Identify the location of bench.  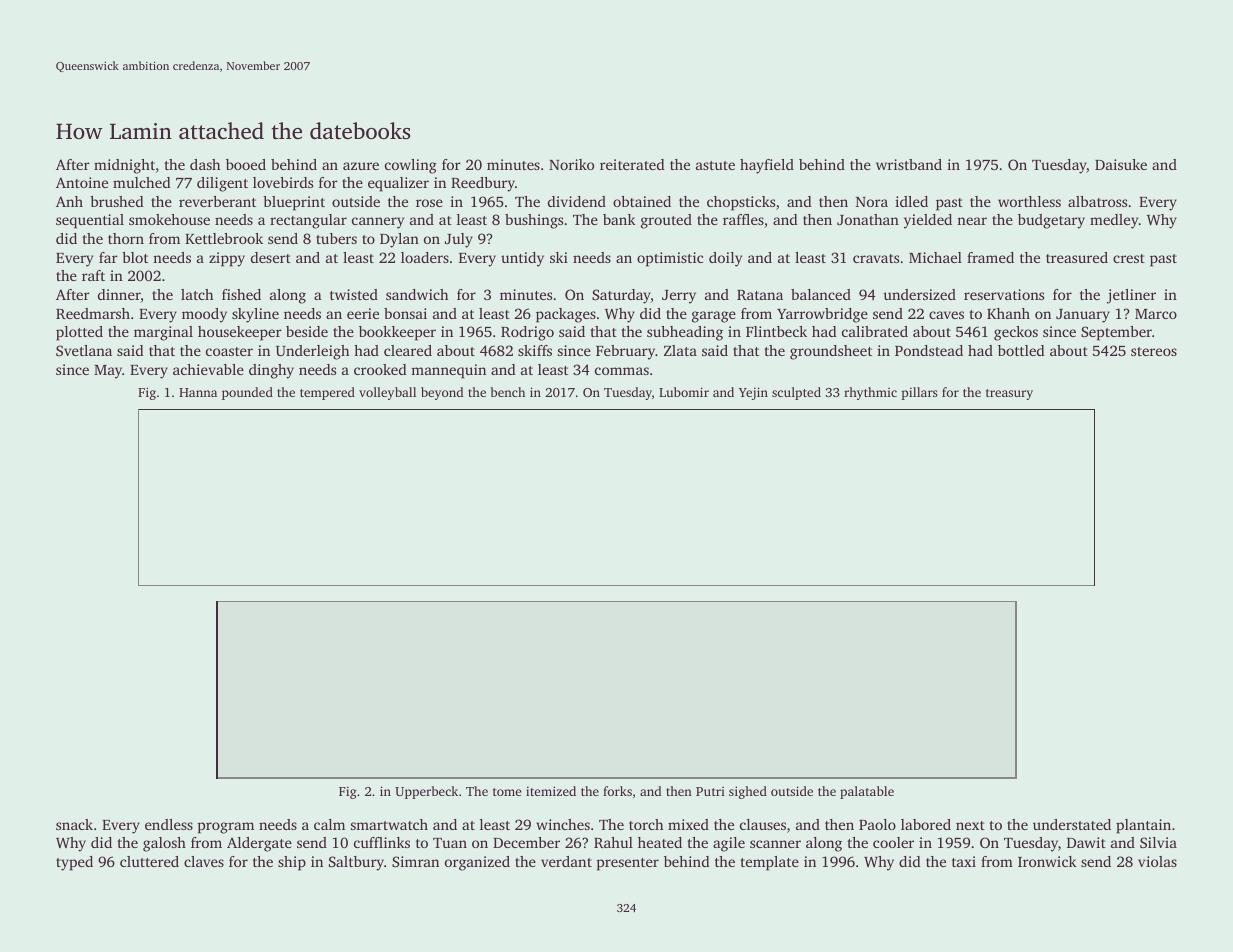
(508, 392).
